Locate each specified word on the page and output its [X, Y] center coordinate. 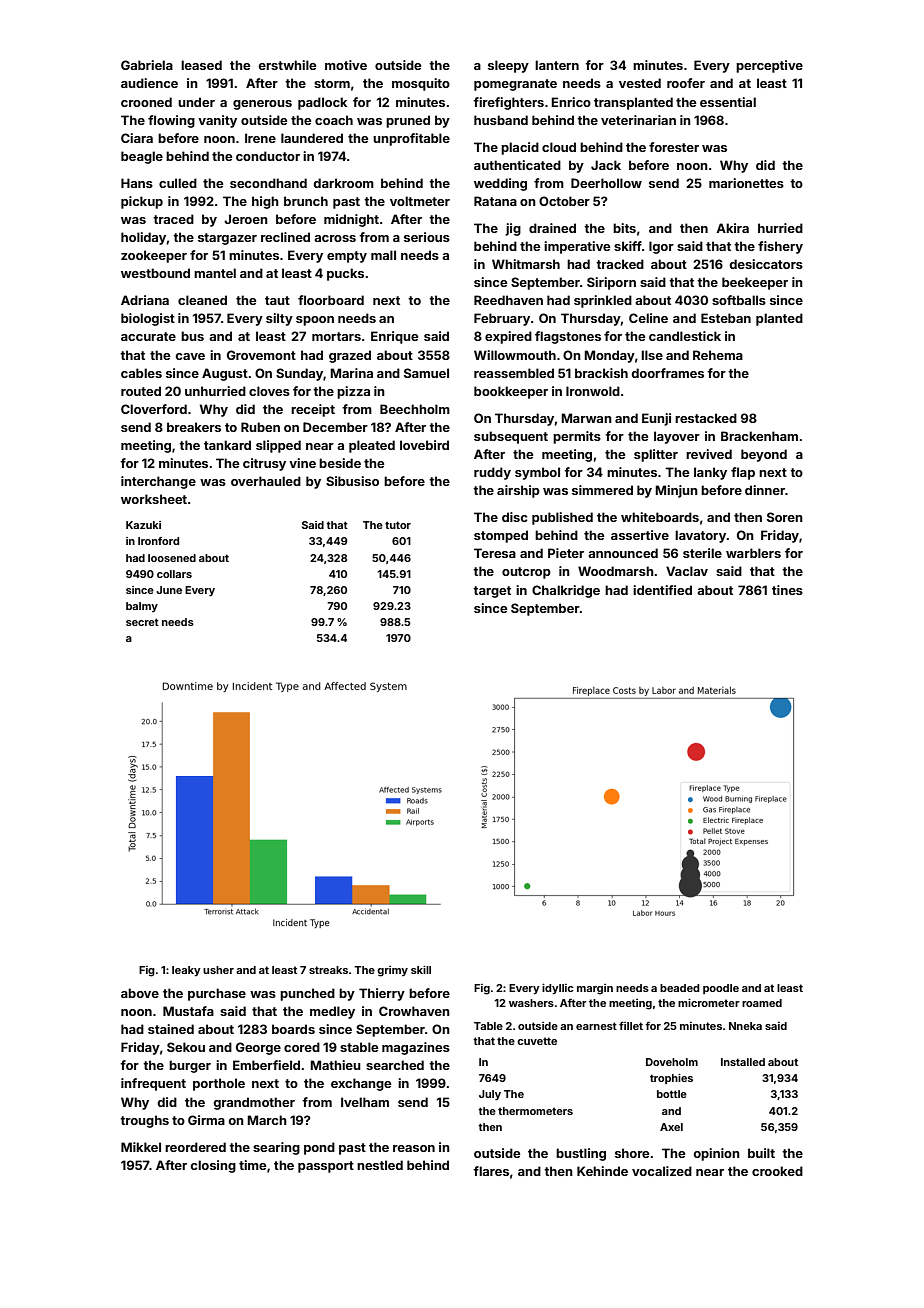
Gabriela [147, 65]
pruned [408, 121]
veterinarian [638, 120]
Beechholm [415, 409]
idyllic [558, 989]
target [492, 592]
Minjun [676, 491]
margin [595, 989]
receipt [313, 410]
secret [142, 622]
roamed [762, 1003]
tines [787, 590]
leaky [186, 971]
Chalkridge [566, 591]
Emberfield [266, 1065]
